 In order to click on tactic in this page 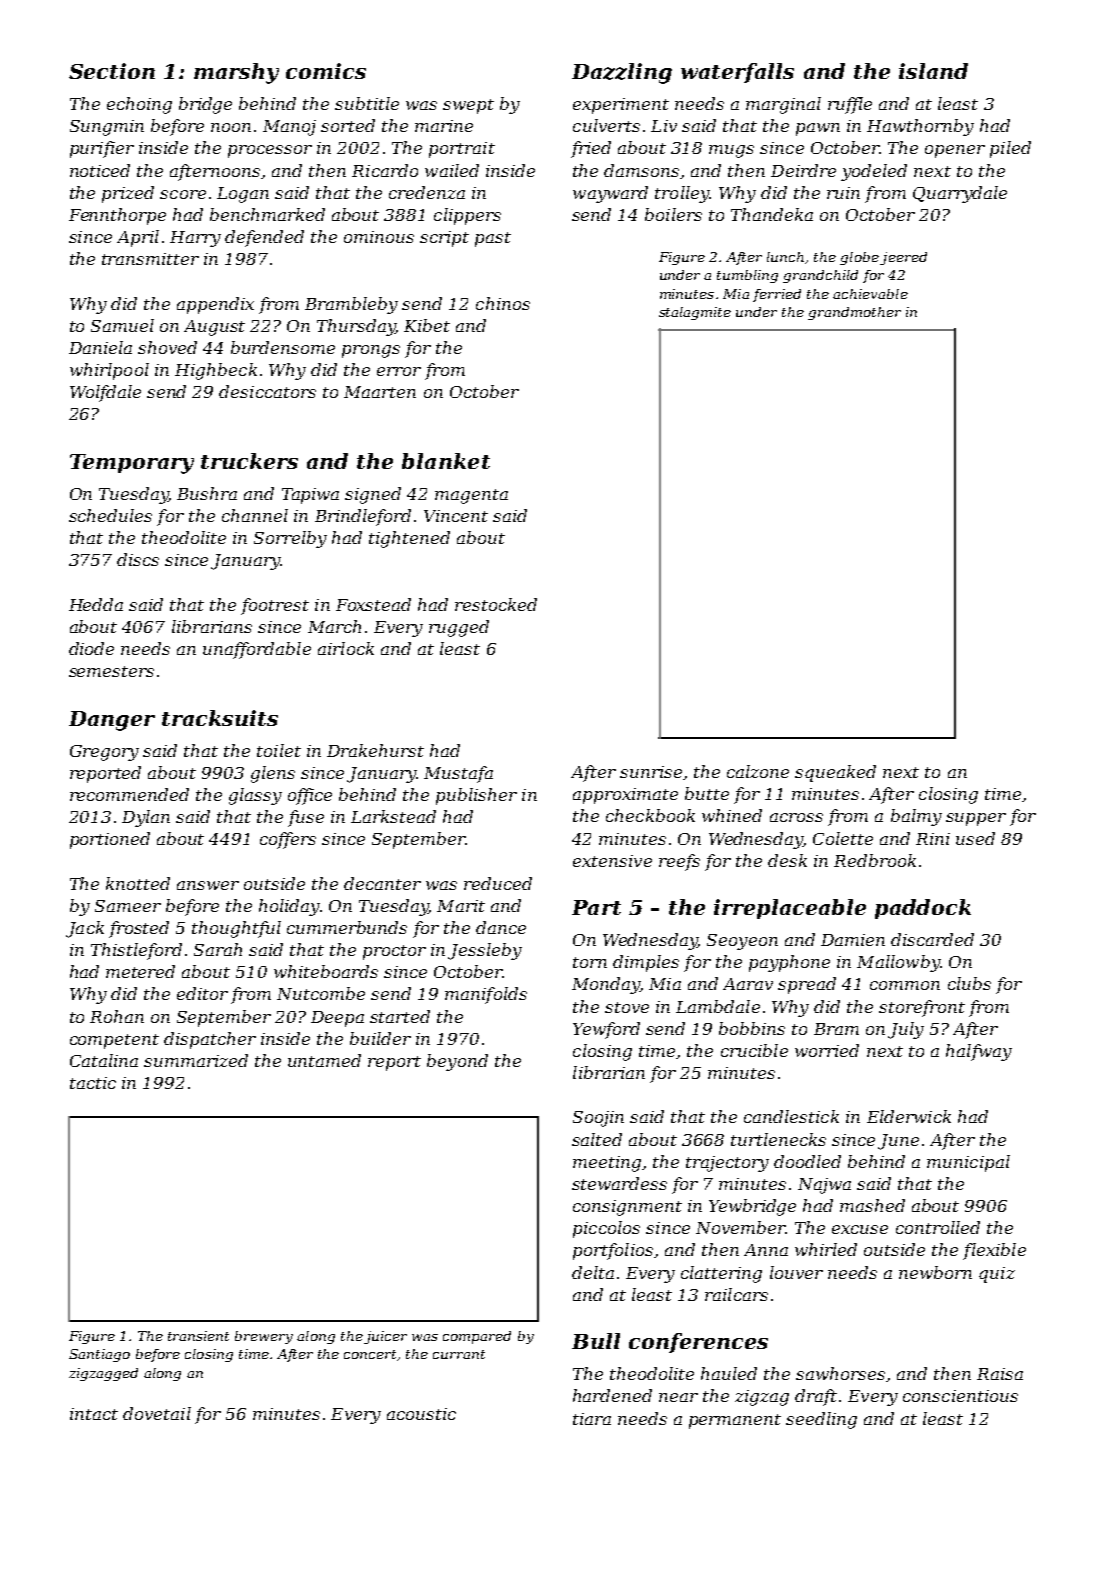, I will do `click(93, 1083)`.
